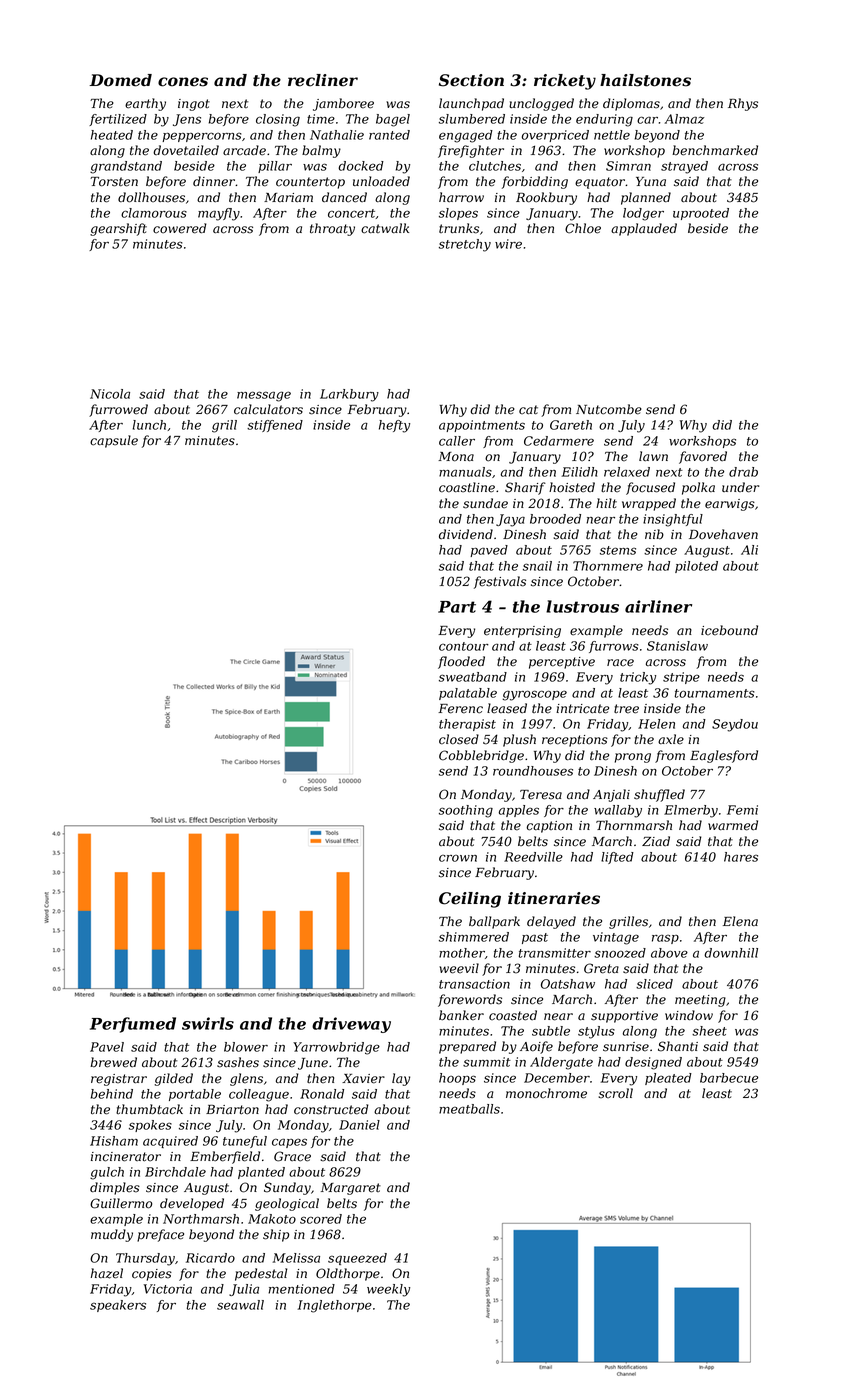 The height and width of the document is (1400, 849). I want to click on driveway, so click(351, 1025).
